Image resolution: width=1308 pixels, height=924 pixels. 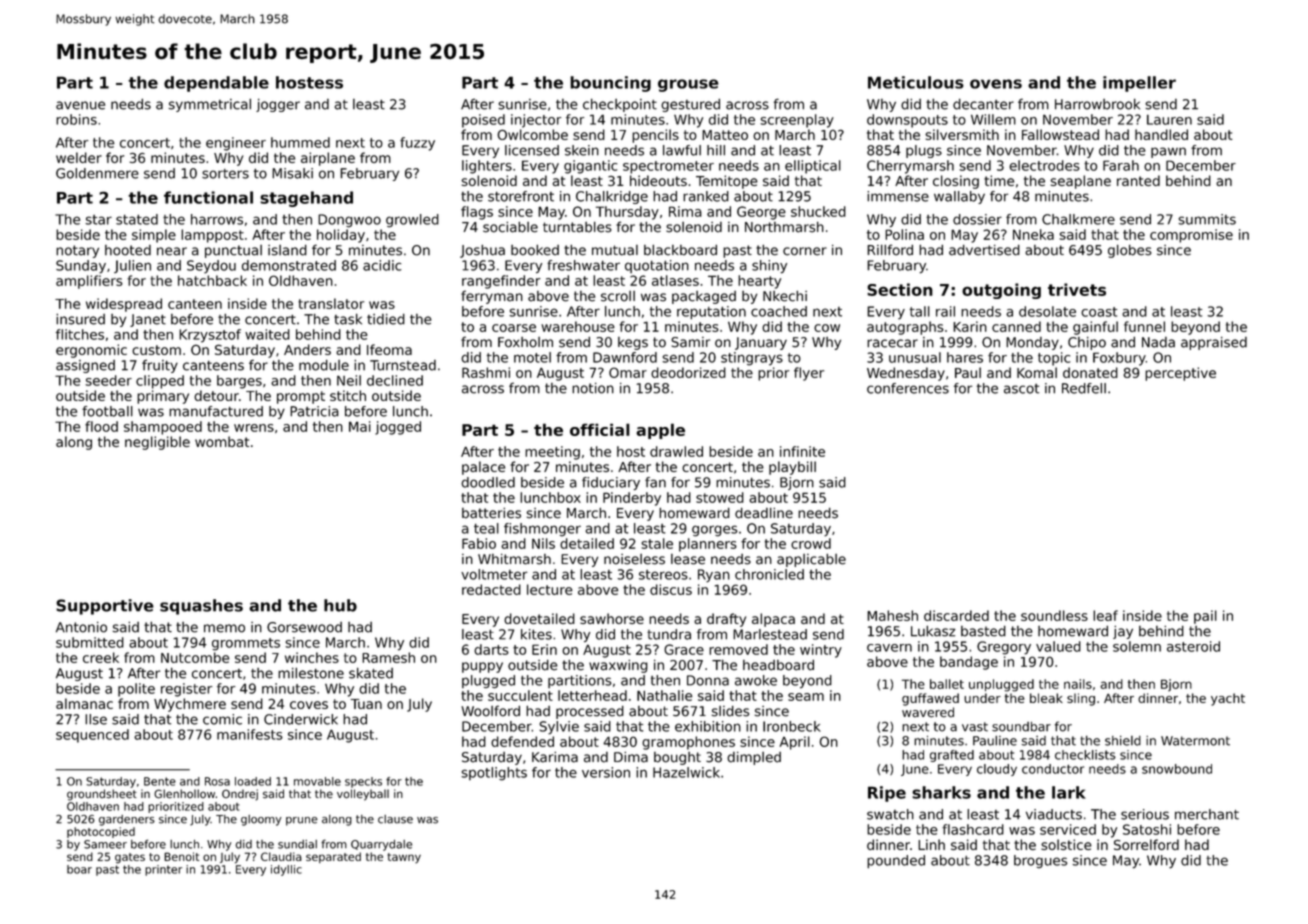 I want to click on widespread, so click(x=124, y=305).
